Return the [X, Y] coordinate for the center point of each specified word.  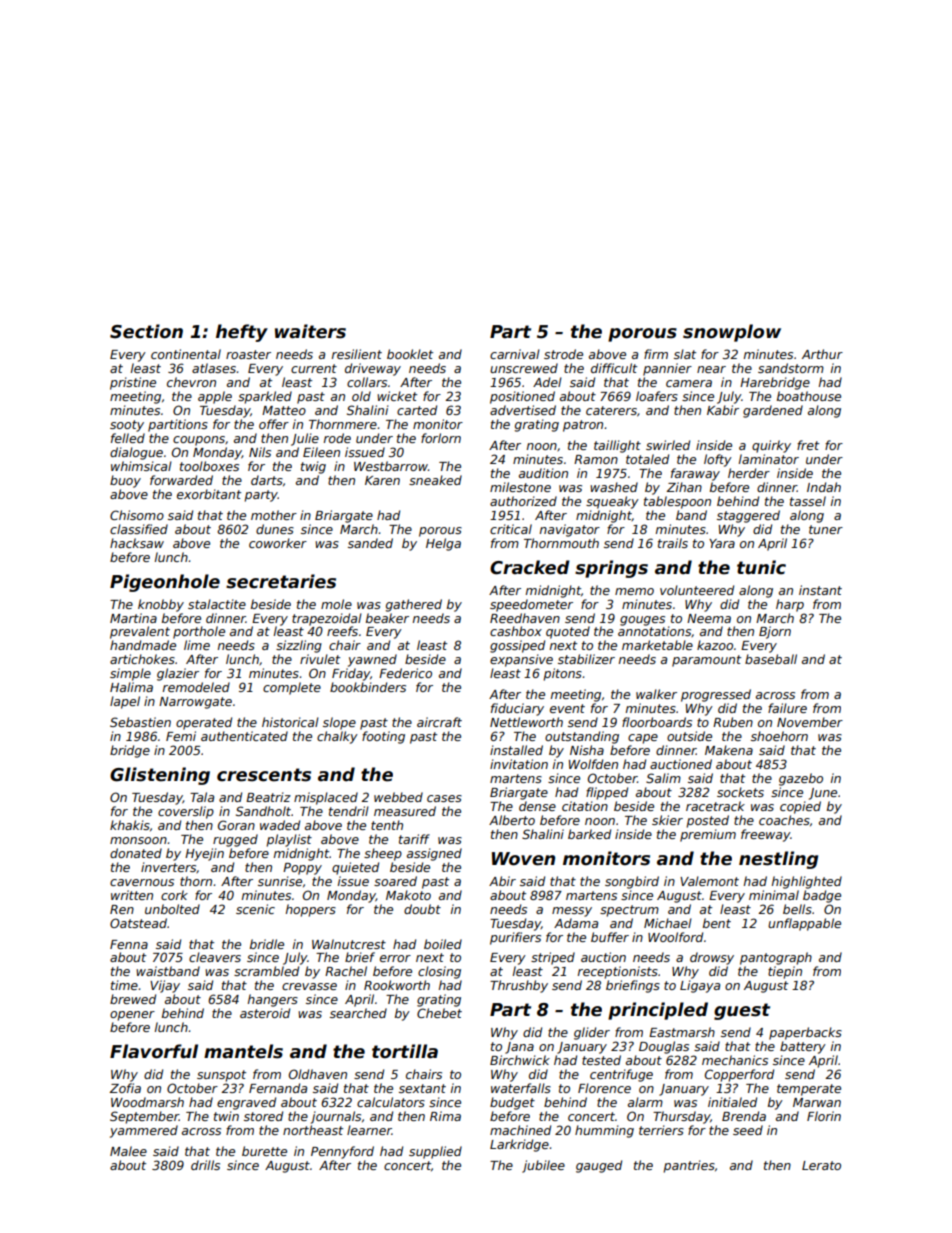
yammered [144, 1131]
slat [685, 354]
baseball [771, 659]
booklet [410, 354]
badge [822, 896]
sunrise [280, 881]
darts [267, 480]
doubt [422, 909]
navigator [570, 530]
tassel [808, 501]
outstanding [582, 737]
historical [290, 722]
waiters [310, 331]
